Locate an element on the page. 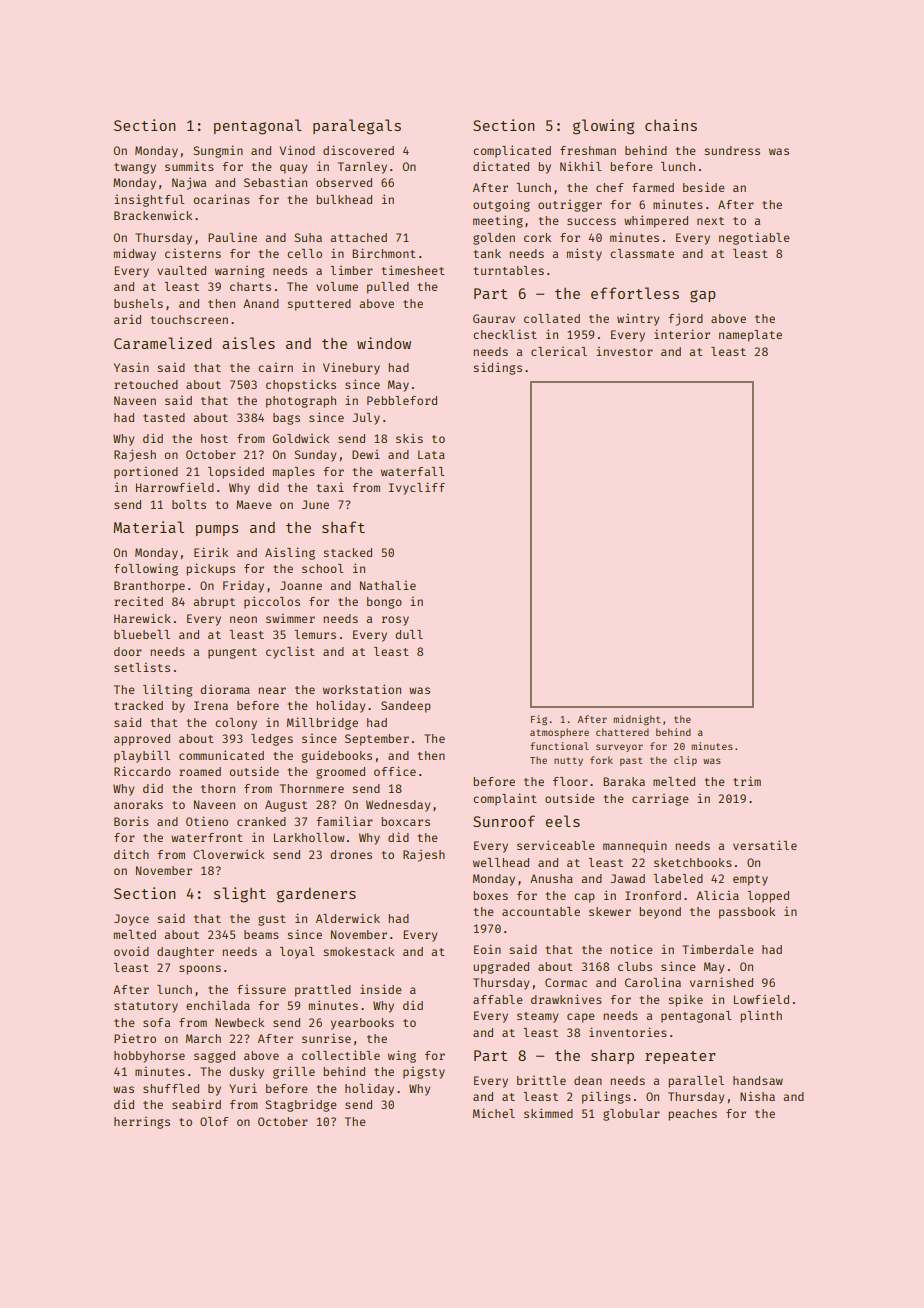 This image has height=1308, width=924. Tarnley is located at coordinates (362, 168).
